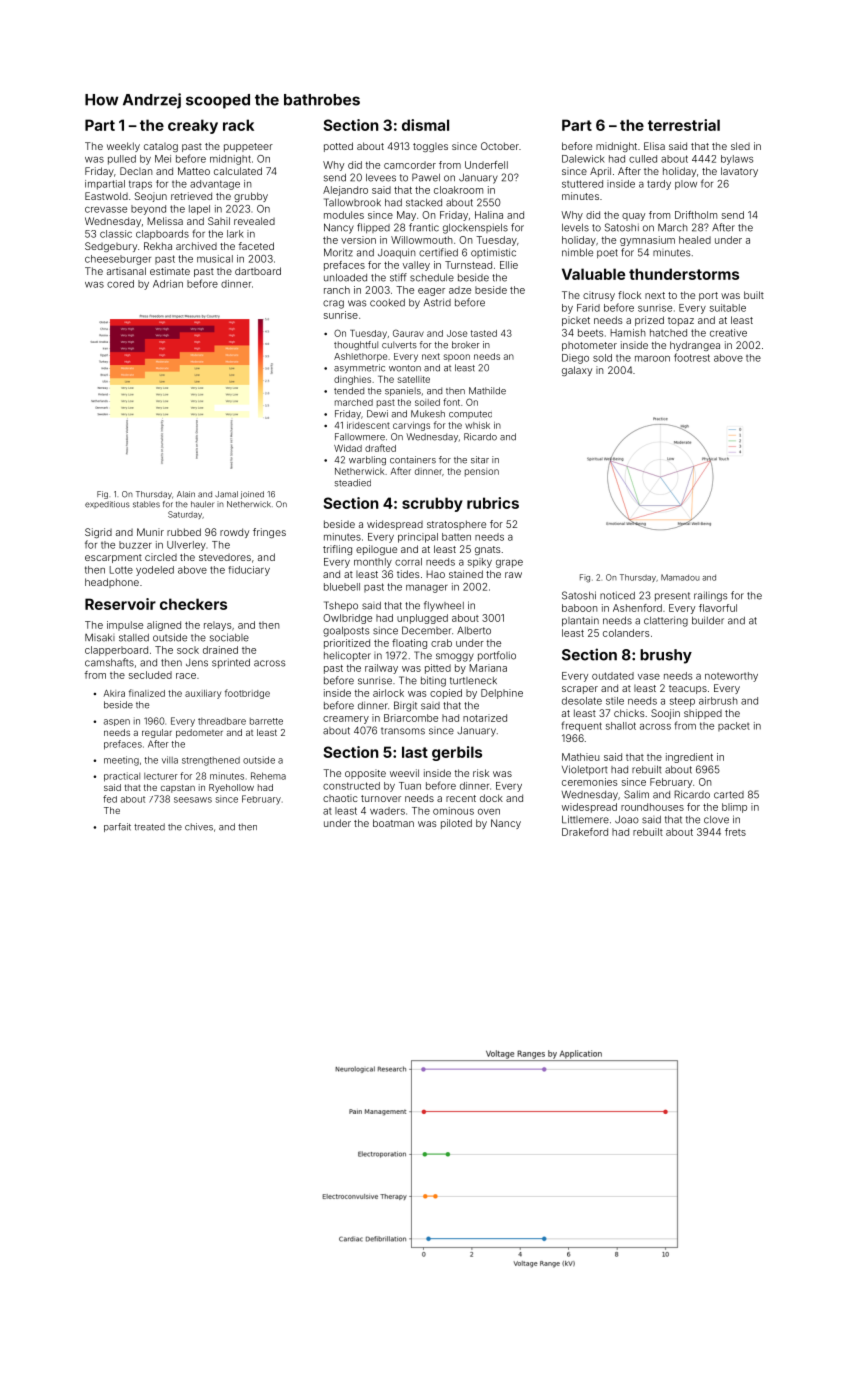 The height and width of the document is (1400, 849). I want to click on creaky, so click(193, 126).
